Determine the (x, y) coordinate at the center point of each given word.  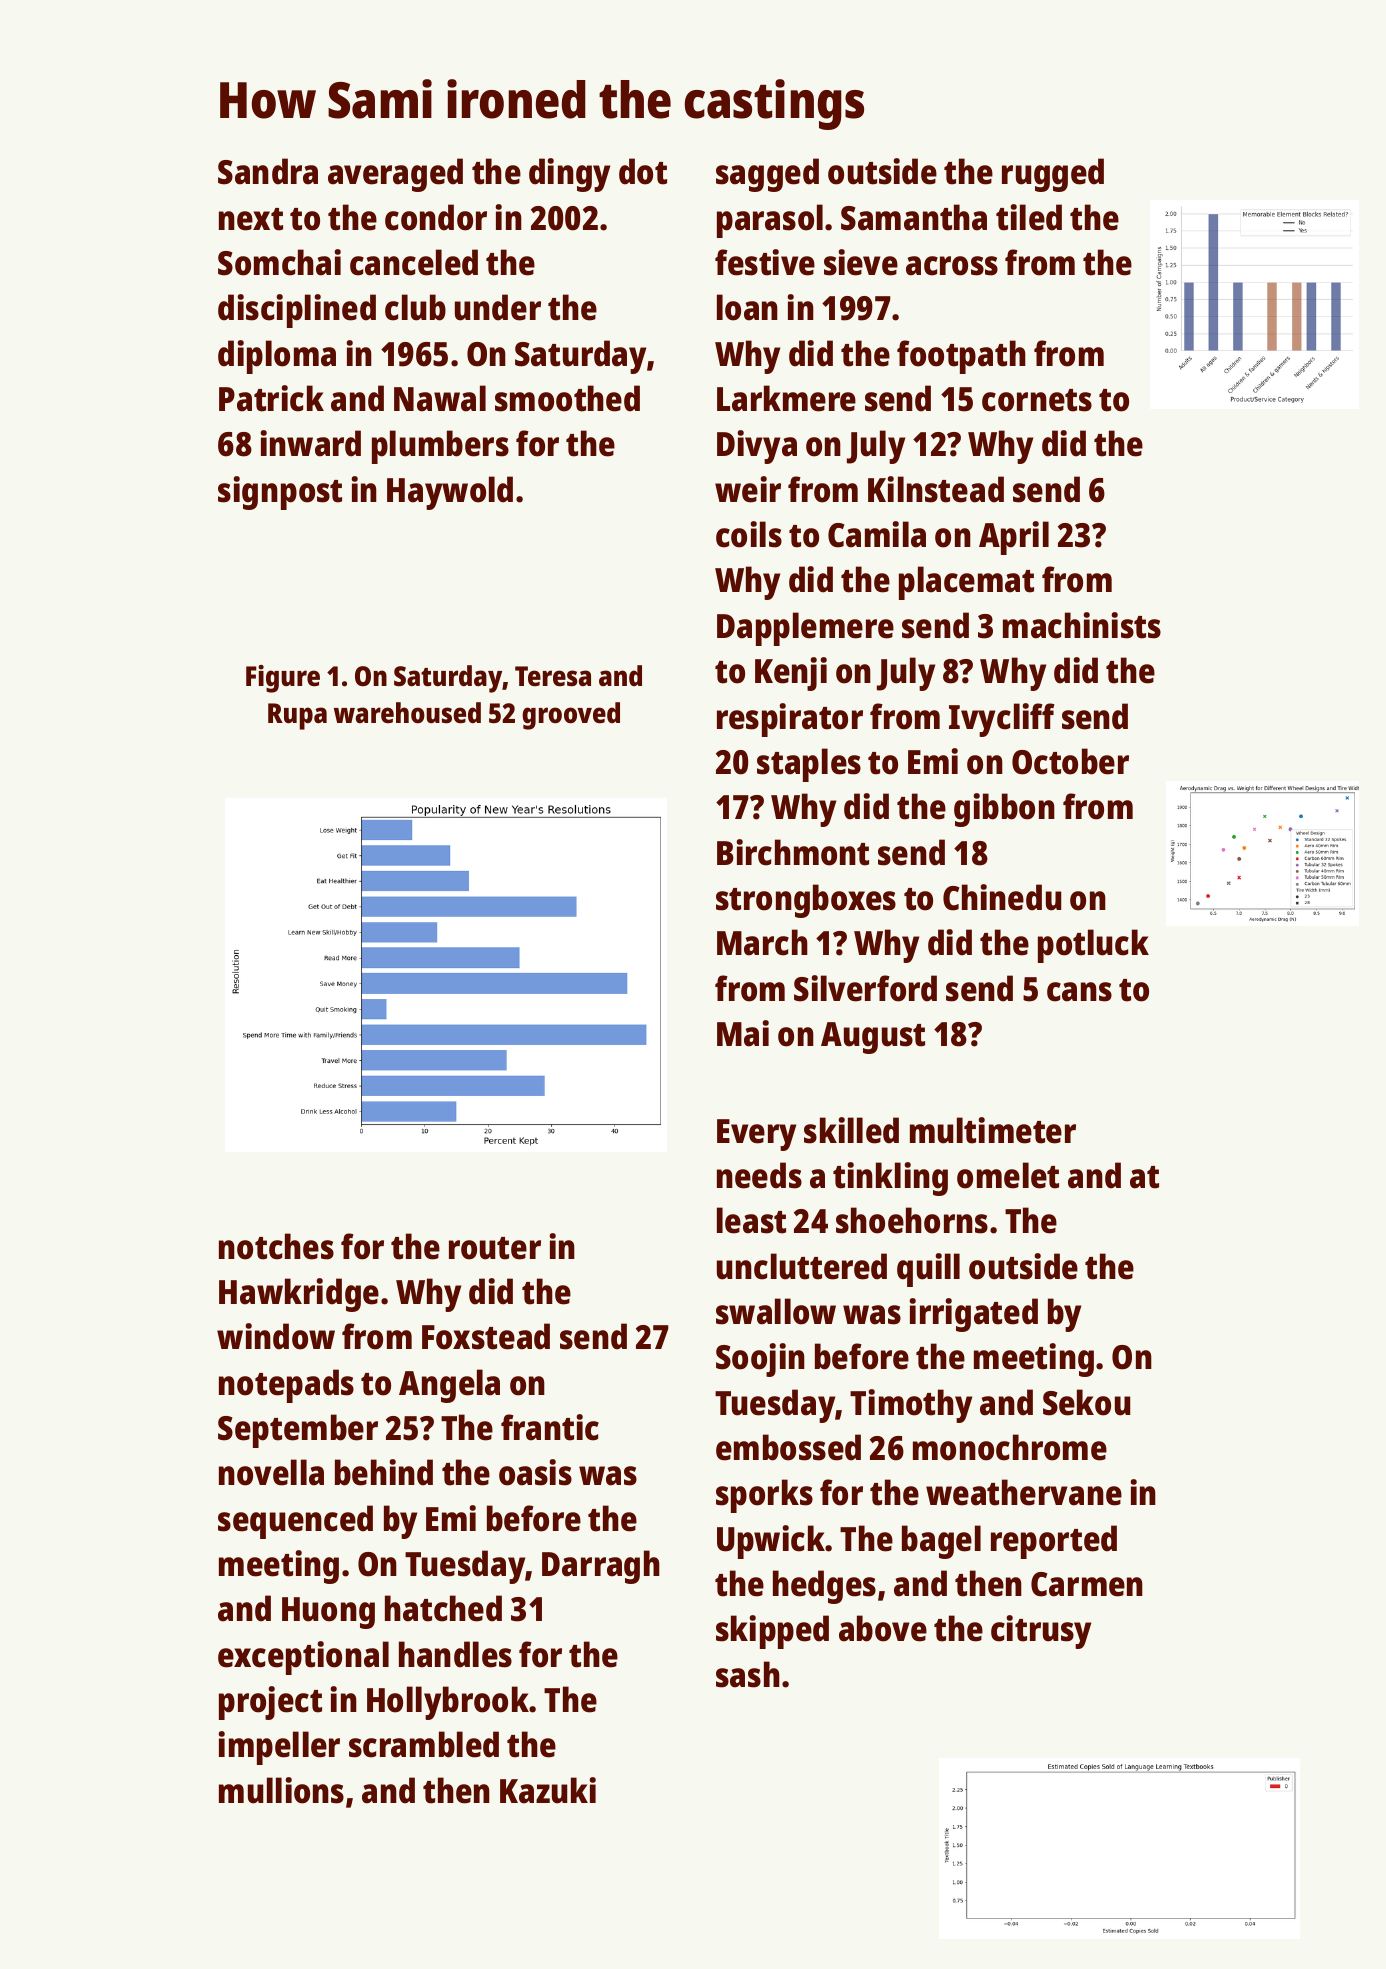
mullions (281, 1790)
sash (748, 1674)
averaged (395, 175)
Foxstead (486, 1336)
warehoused (407, 713)
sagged (767, 175)
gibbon (1004, 810)
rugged (1053, 175)
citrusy (1041, 1632)
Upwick (771, 1542)
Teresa (553, 676)
